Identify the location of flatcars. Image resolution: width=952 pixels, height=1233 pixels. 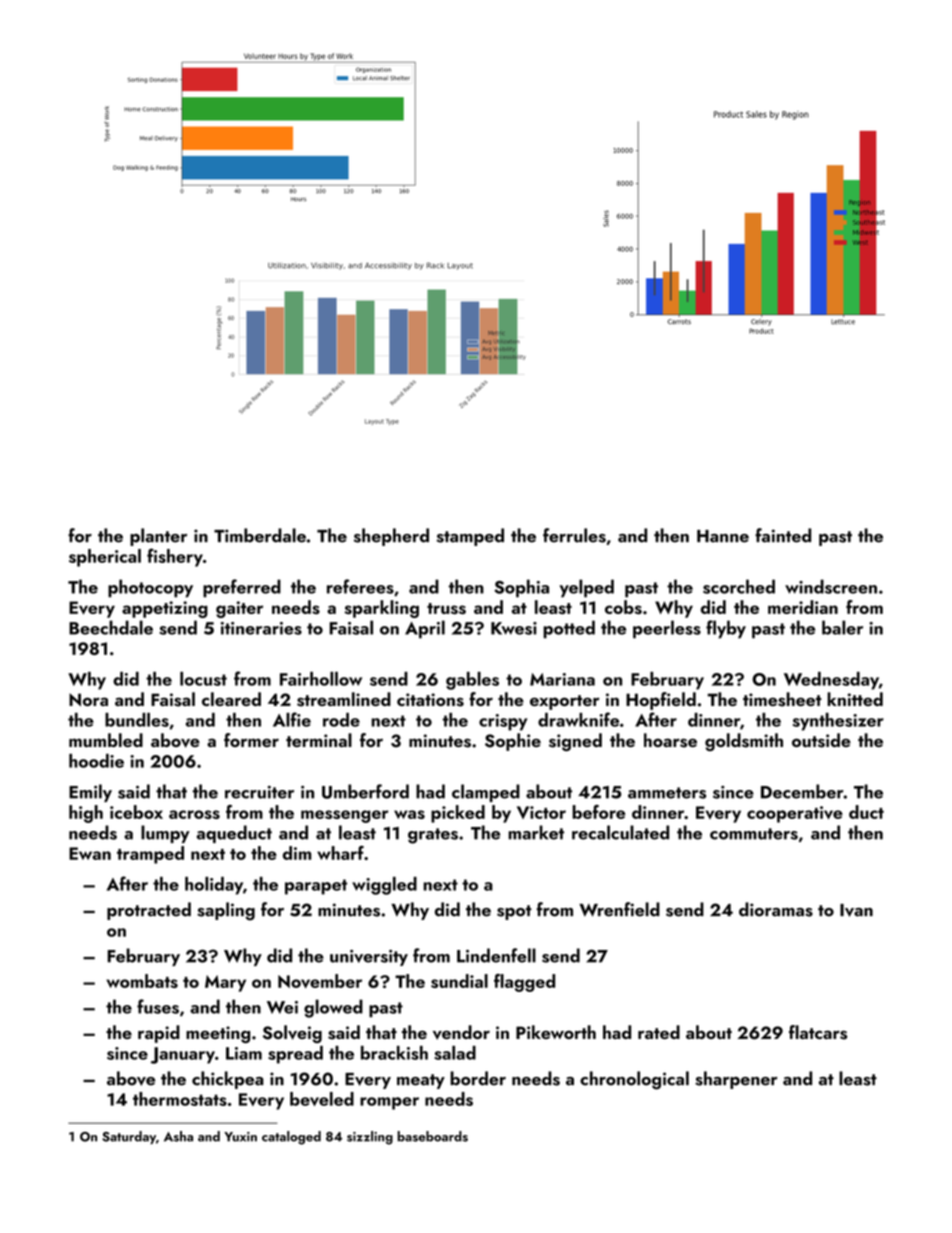
(818, 1032).
